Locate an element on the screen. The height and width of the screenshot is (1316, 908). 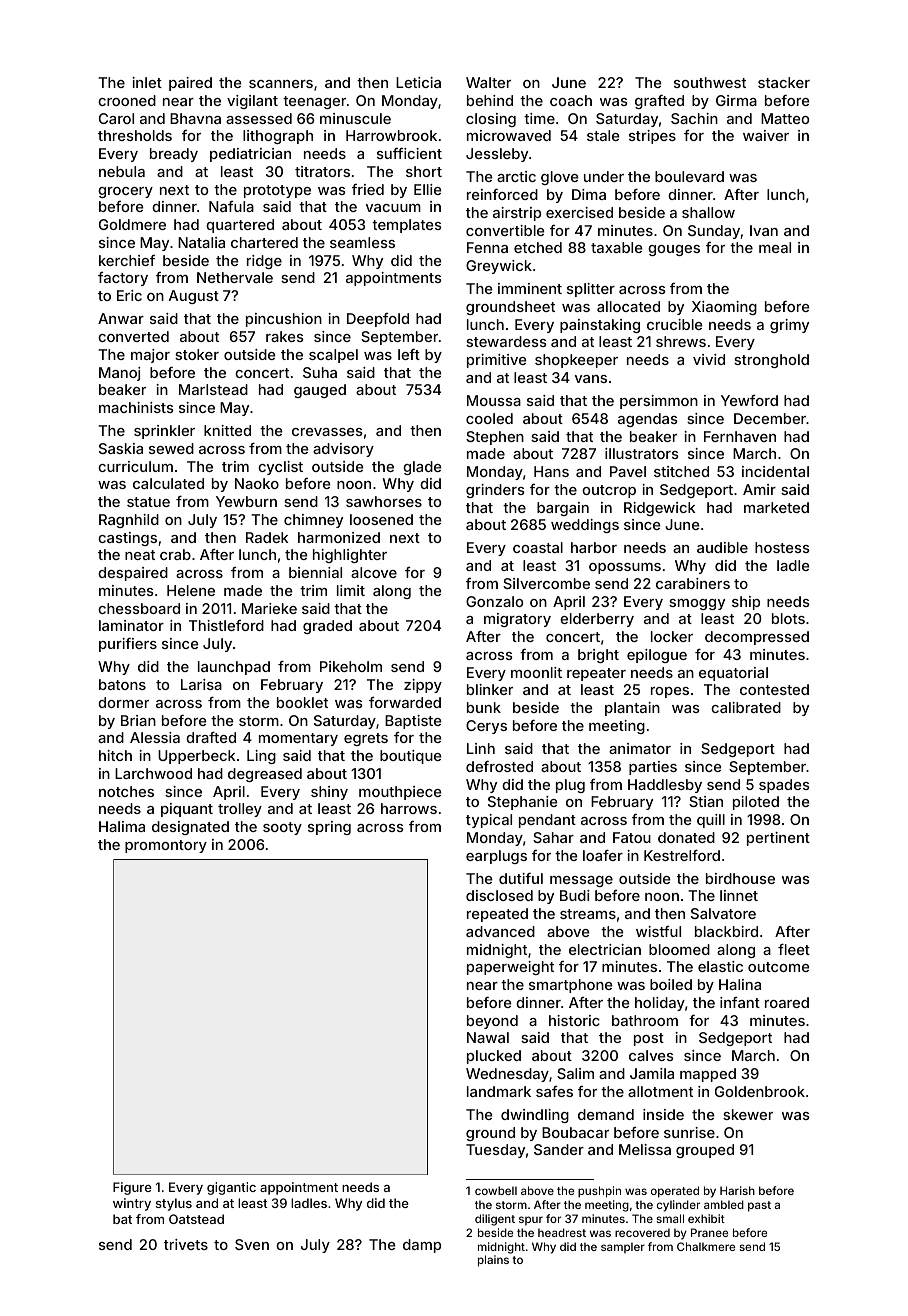
incidental is located at coordinates (775, 471).
